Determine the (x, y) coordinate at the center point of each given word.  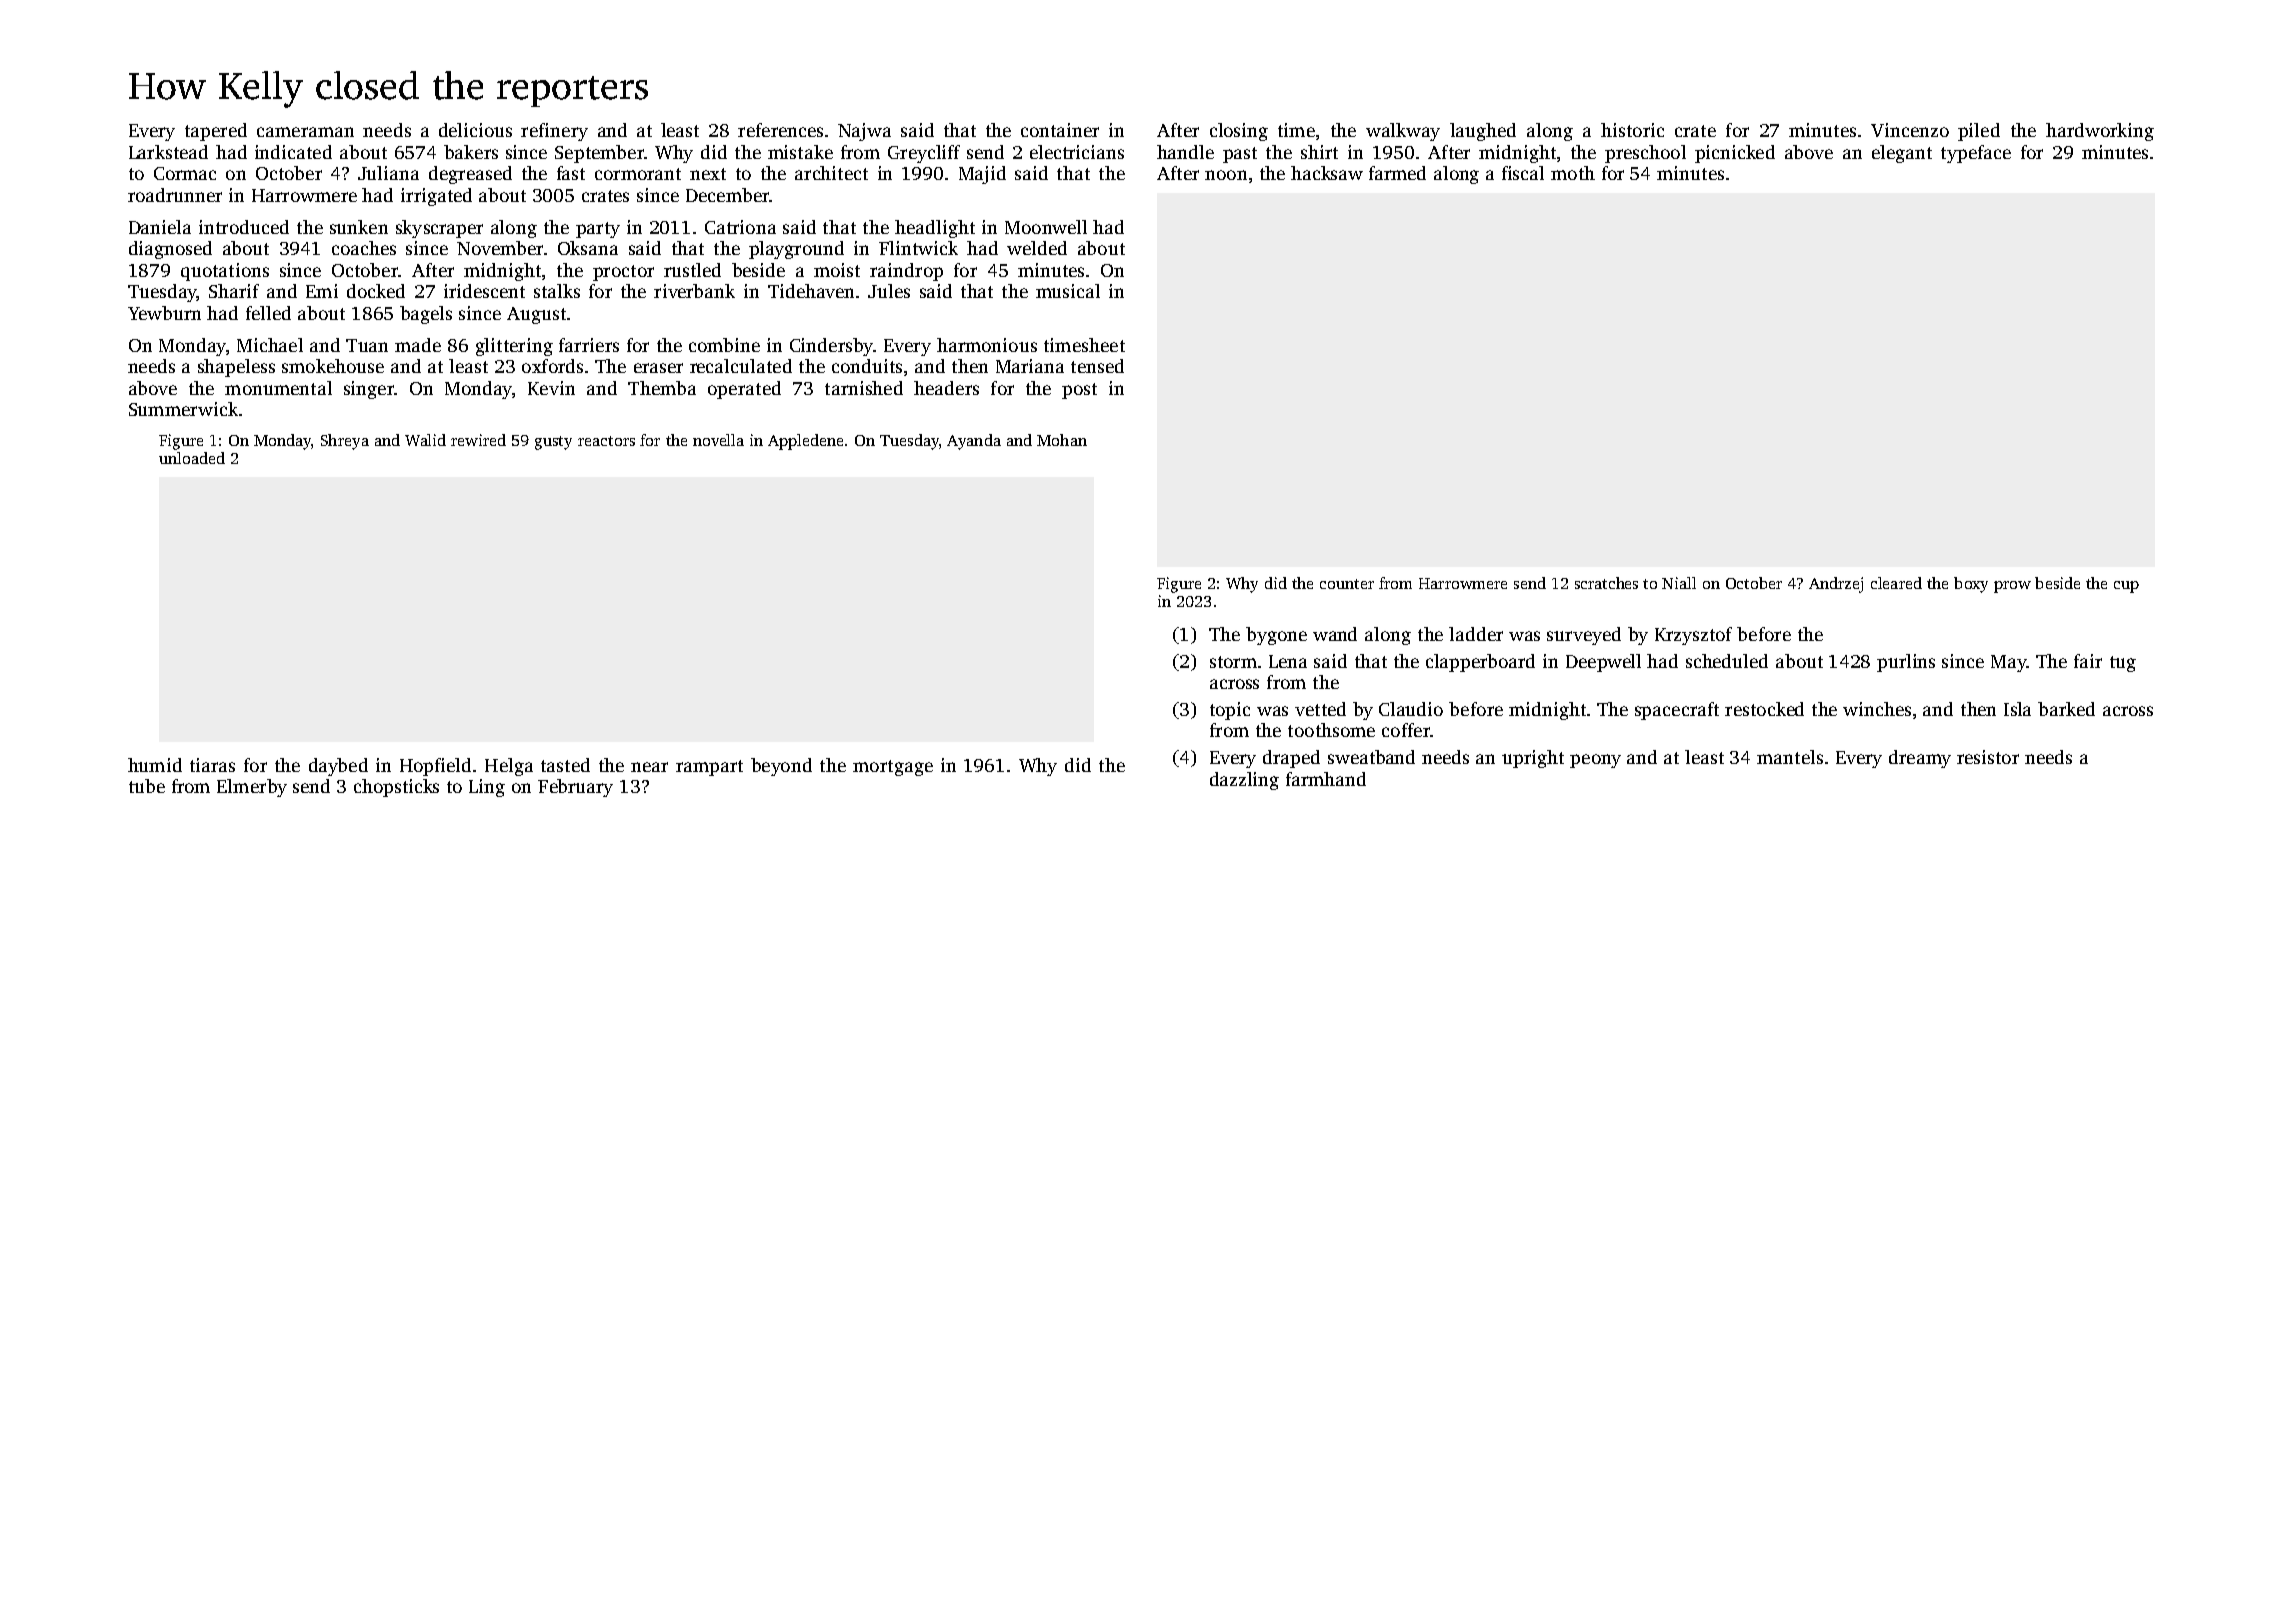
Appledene (805, 442)
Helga (509, 767)
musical (1068, 291)
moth (1573, 173)
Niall (1679, 583)
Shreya (345, 442)
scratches (1606, 583)
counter (1347, 584)
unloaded (192, 458)
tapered (216, 132)
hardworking (2100, 132)
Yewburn (164, 313)
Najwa (864, 132)
